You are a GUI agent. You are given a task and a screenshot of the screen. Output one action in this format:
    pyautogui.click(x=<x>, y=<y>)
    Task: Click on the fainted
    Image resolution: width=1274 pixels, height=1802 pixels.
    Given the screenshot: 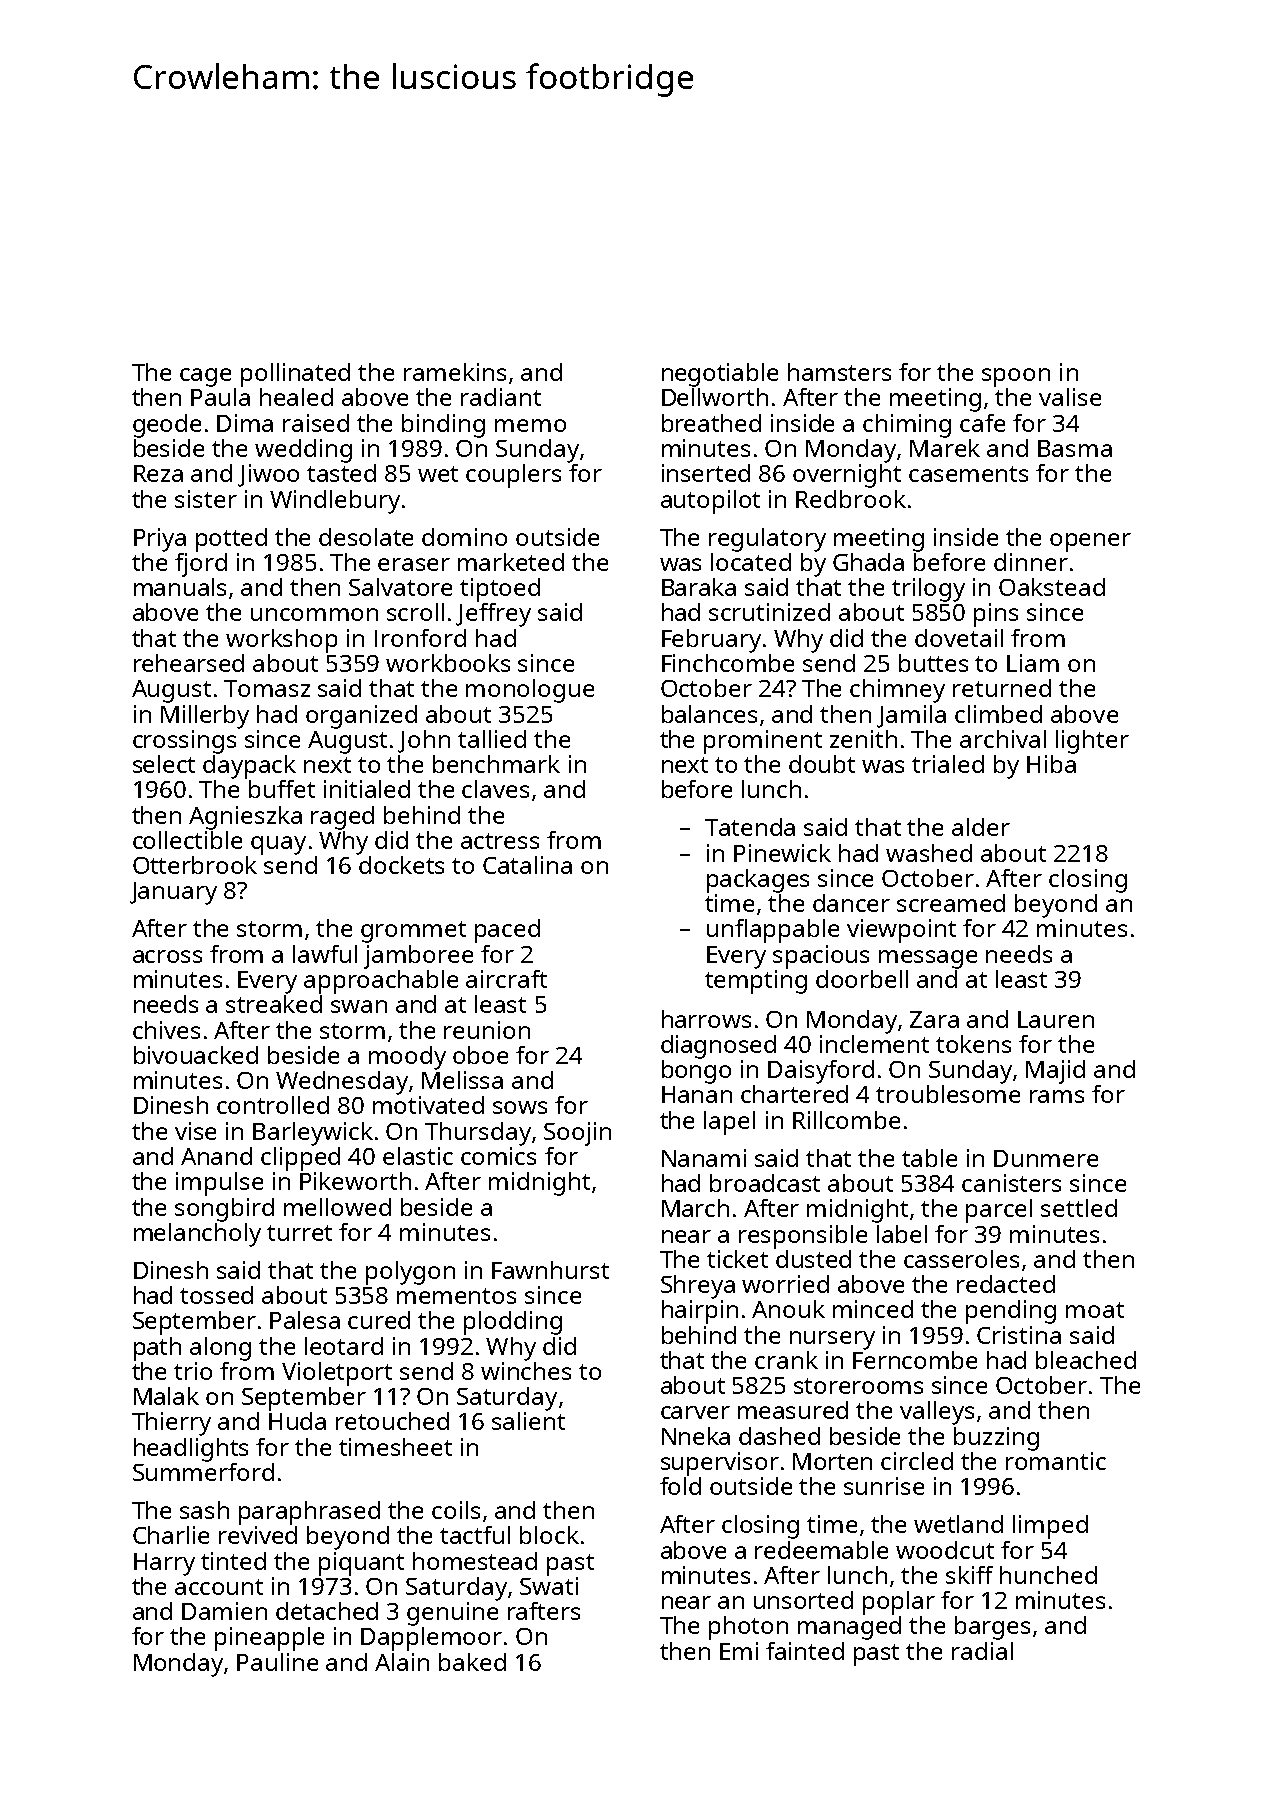 What is the action you would take?
    pyautogui.click(x=805, y=1651)
